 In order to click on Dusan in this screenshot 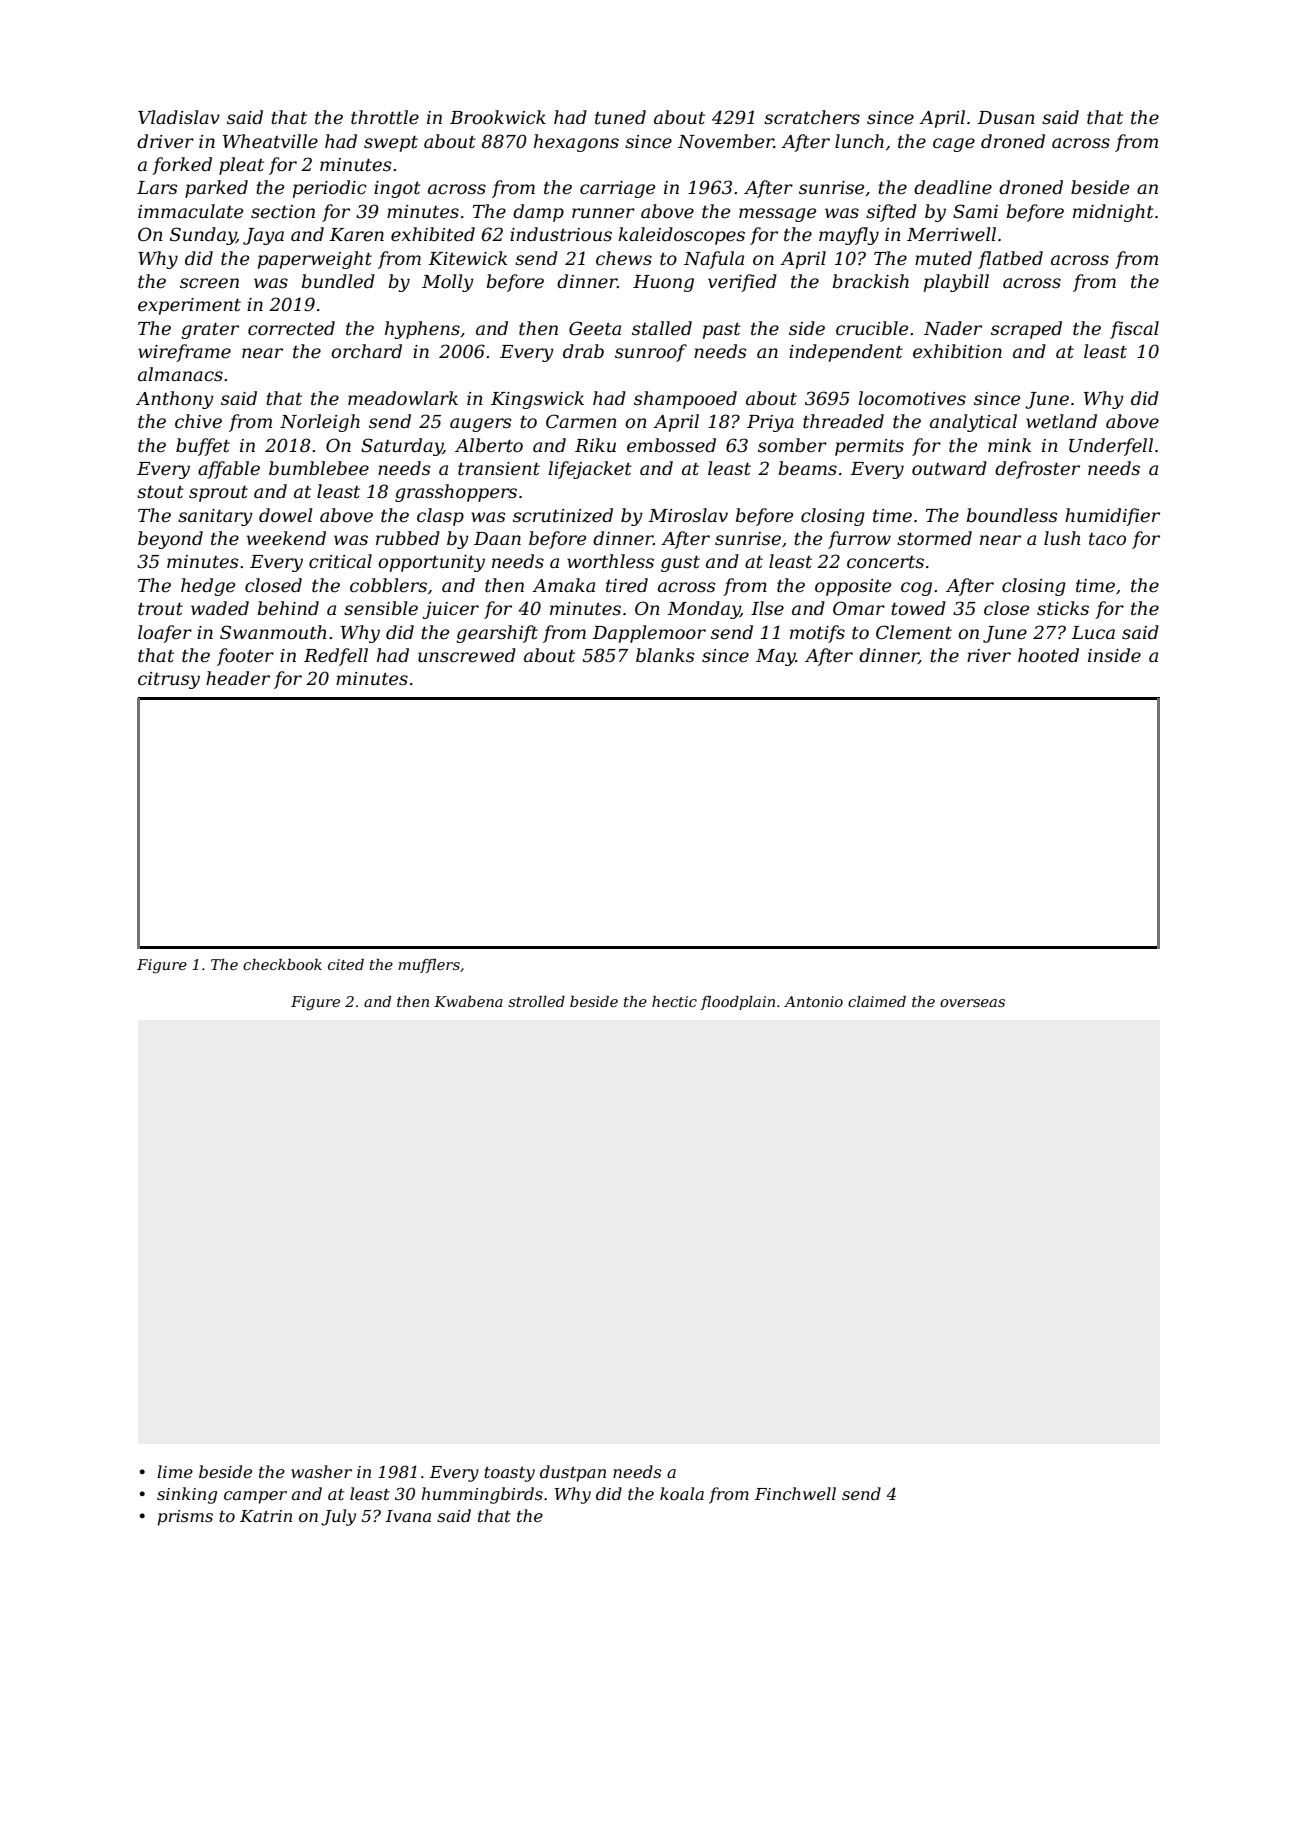, I will do `click(1006, 118)`.
